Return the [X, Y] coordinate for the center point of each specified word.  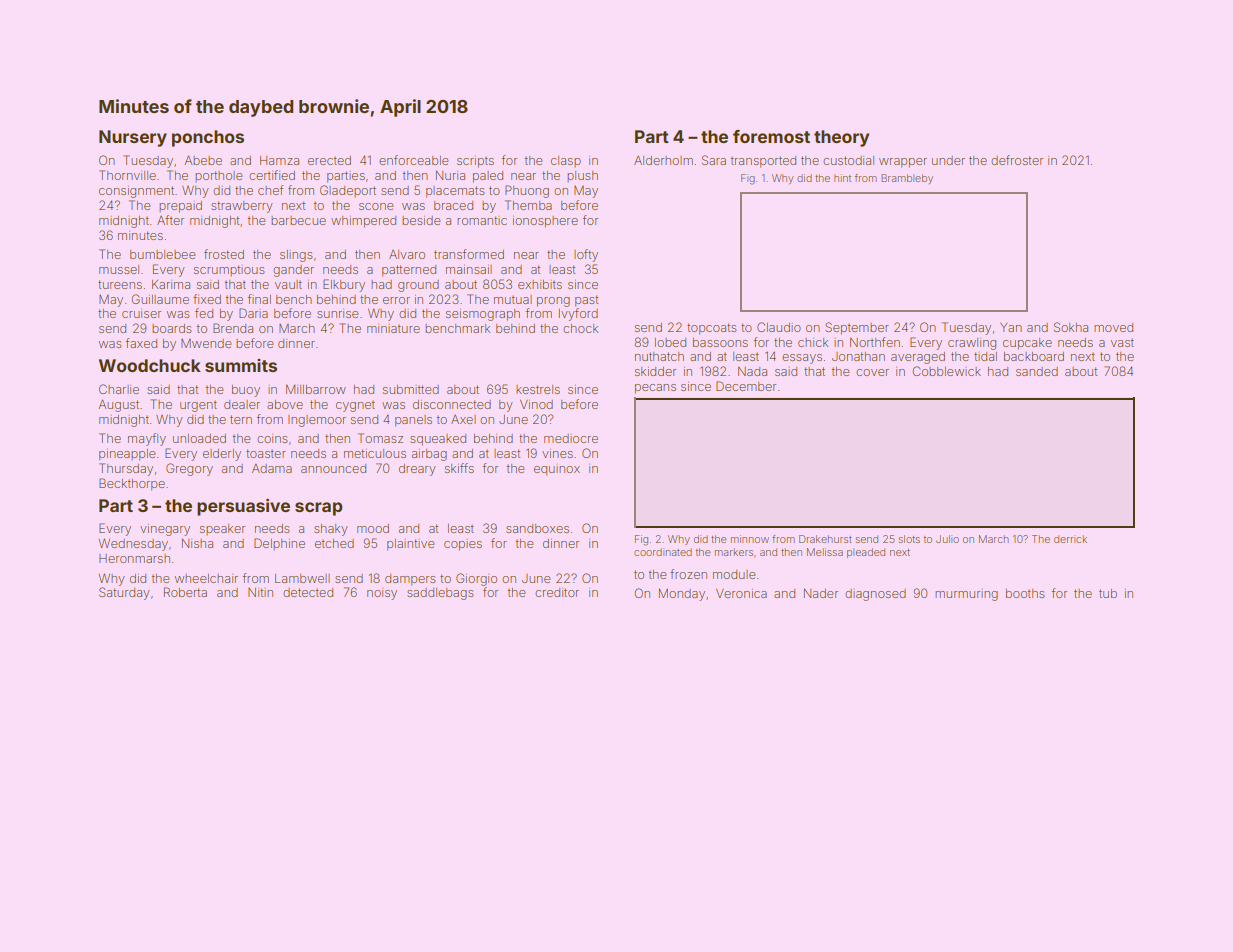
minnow [750, 539]
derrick [1070, 539]
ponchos [208, 138]
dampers [410, 580]
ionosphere [545, 222]
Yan [1011, 327]
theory [841, 138]
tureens [120, 284]
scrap [318, 509]
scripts [475, 162]
